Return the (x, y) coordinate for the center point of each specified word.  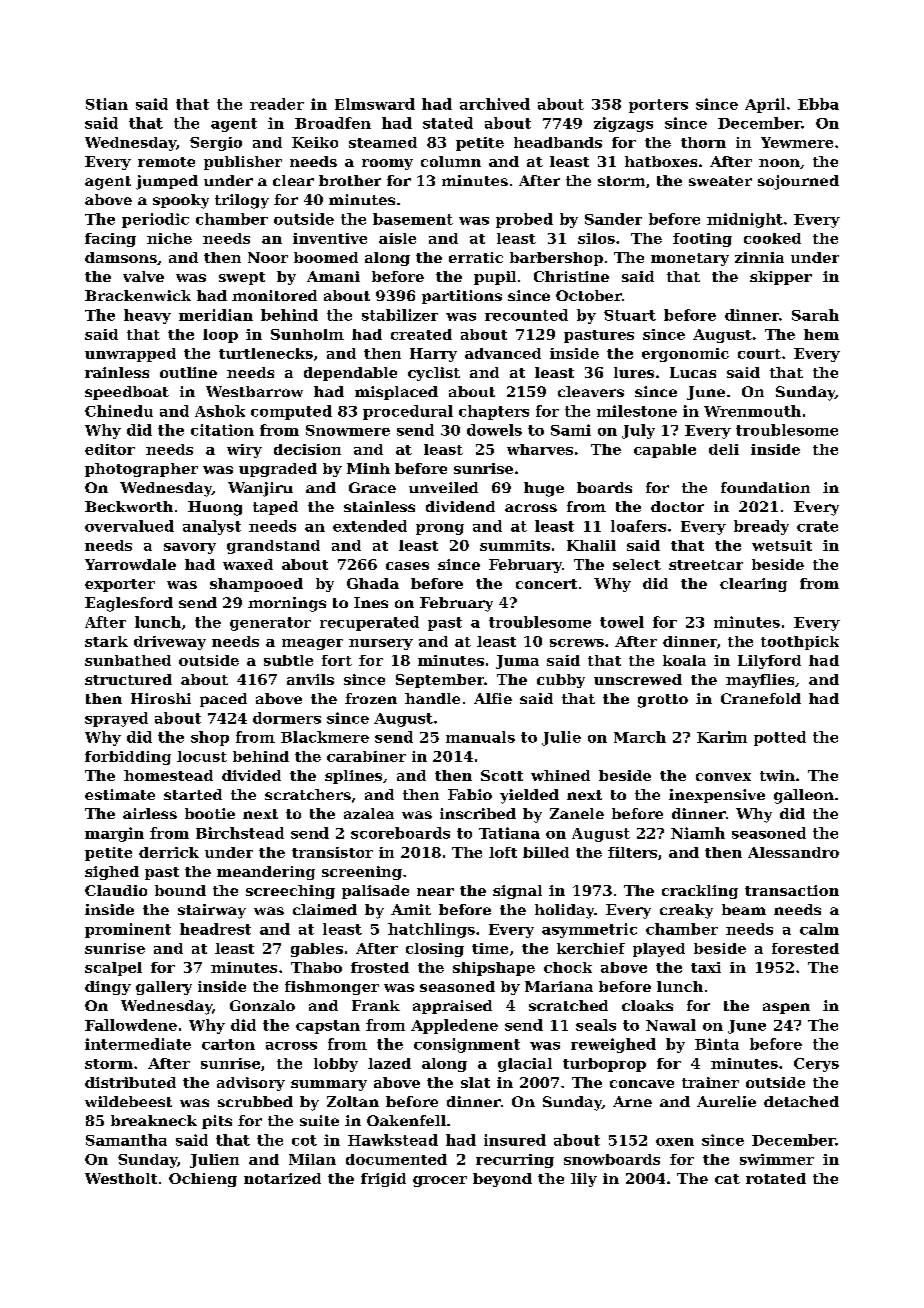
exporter (120, 585)
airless (150, 813)
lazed (389, 1063)
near (435, 892)
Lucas (693, 372)
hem (821, 334)
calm (819, 929)
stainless (379, 506)
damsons (121, 257)
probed (524, 220)
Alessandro (793, 852)
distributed (130, 1082)
